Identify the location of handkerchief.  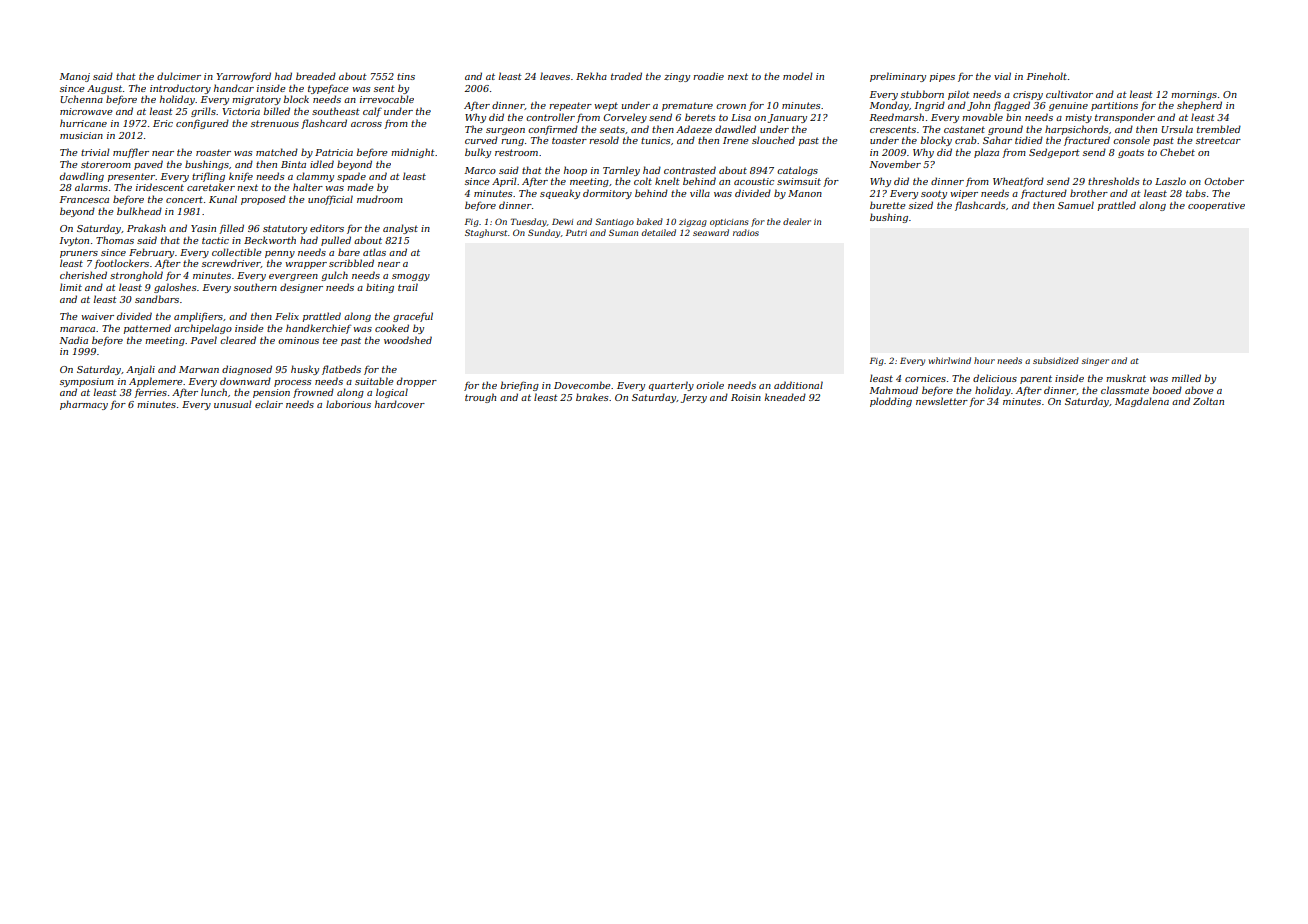
(318, 329).
